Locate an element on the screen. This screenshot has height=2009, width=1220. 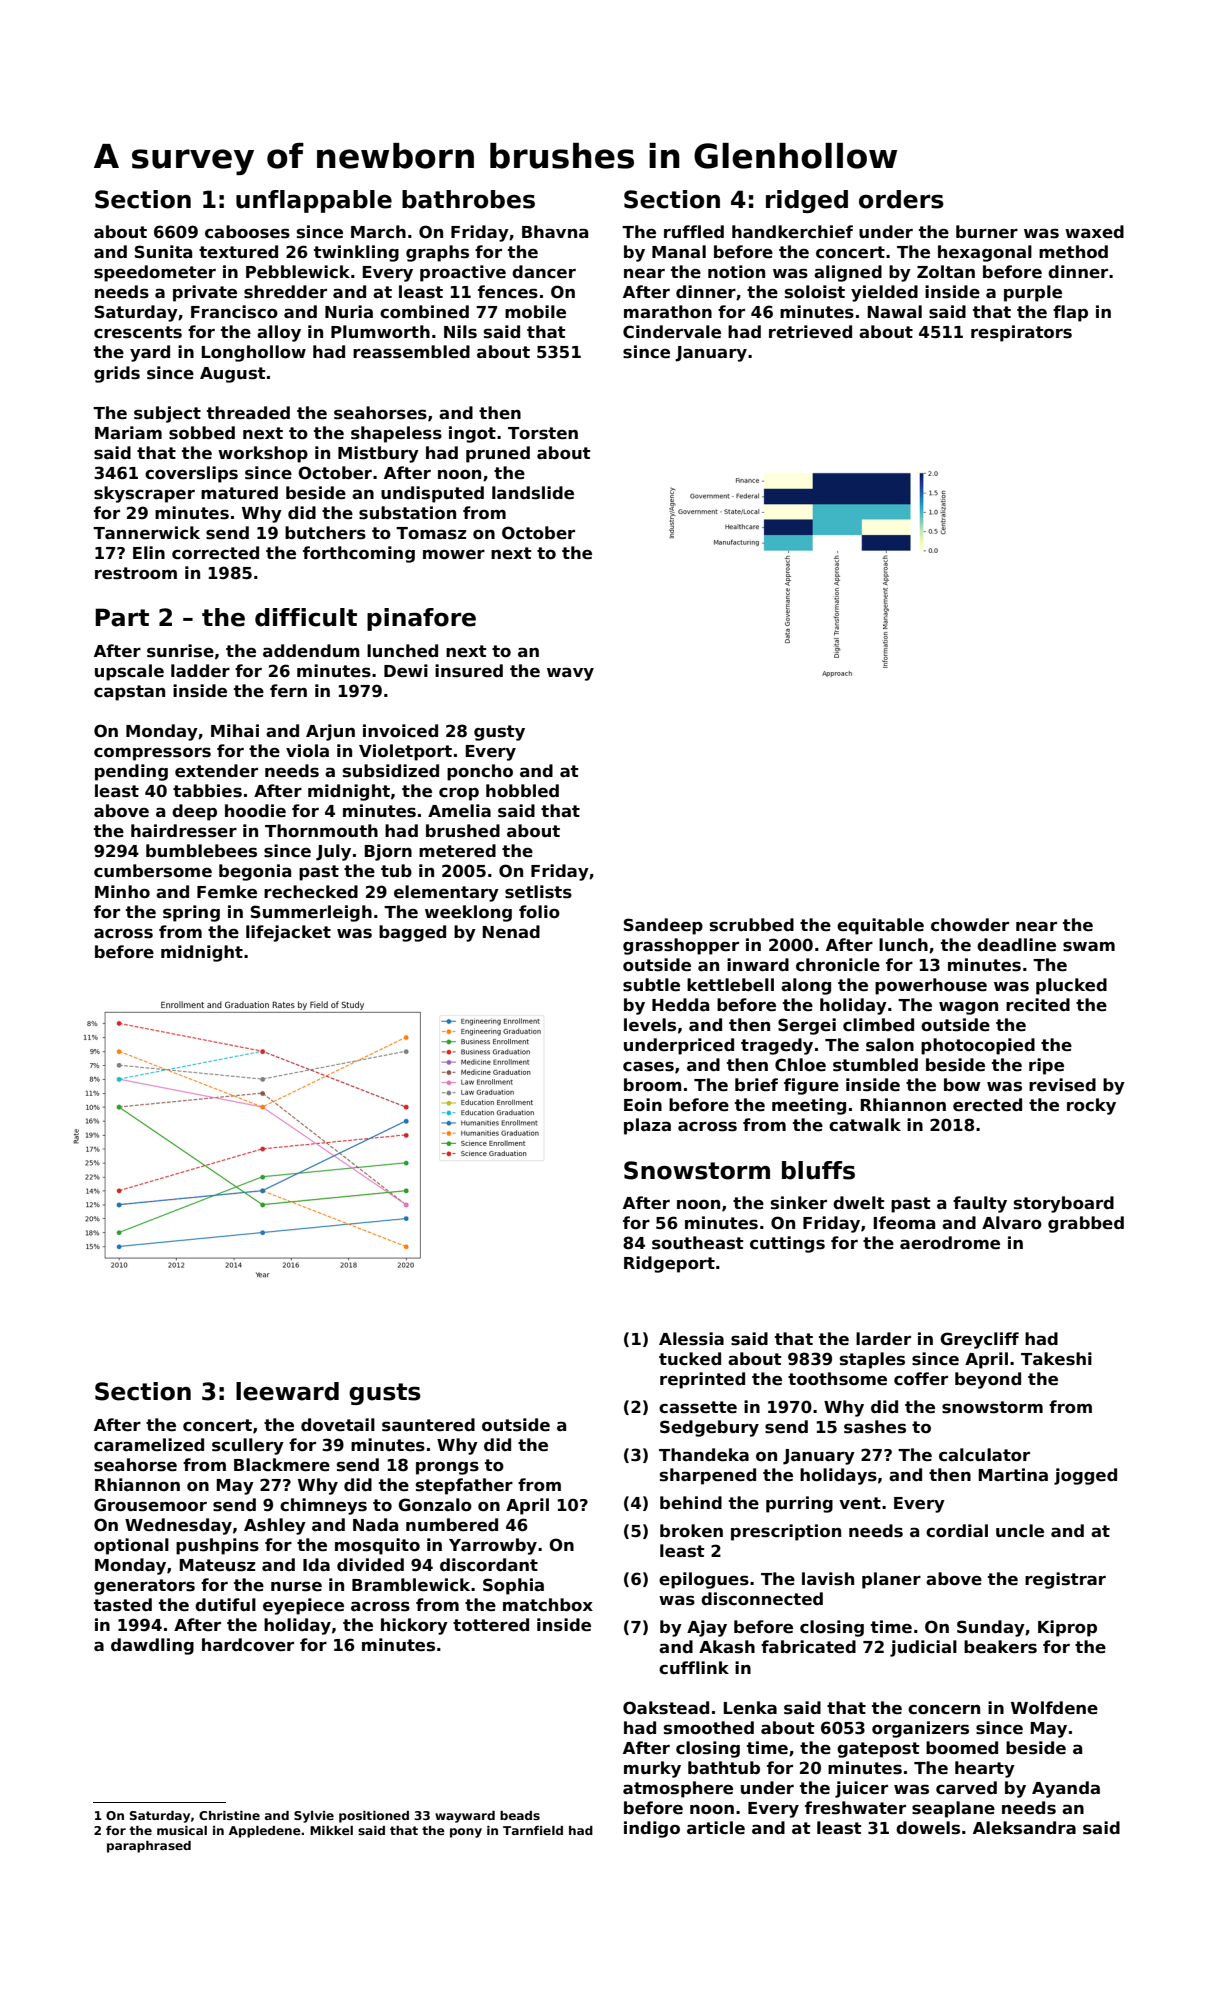
lifejacket is located at coordinates (288, 933).
